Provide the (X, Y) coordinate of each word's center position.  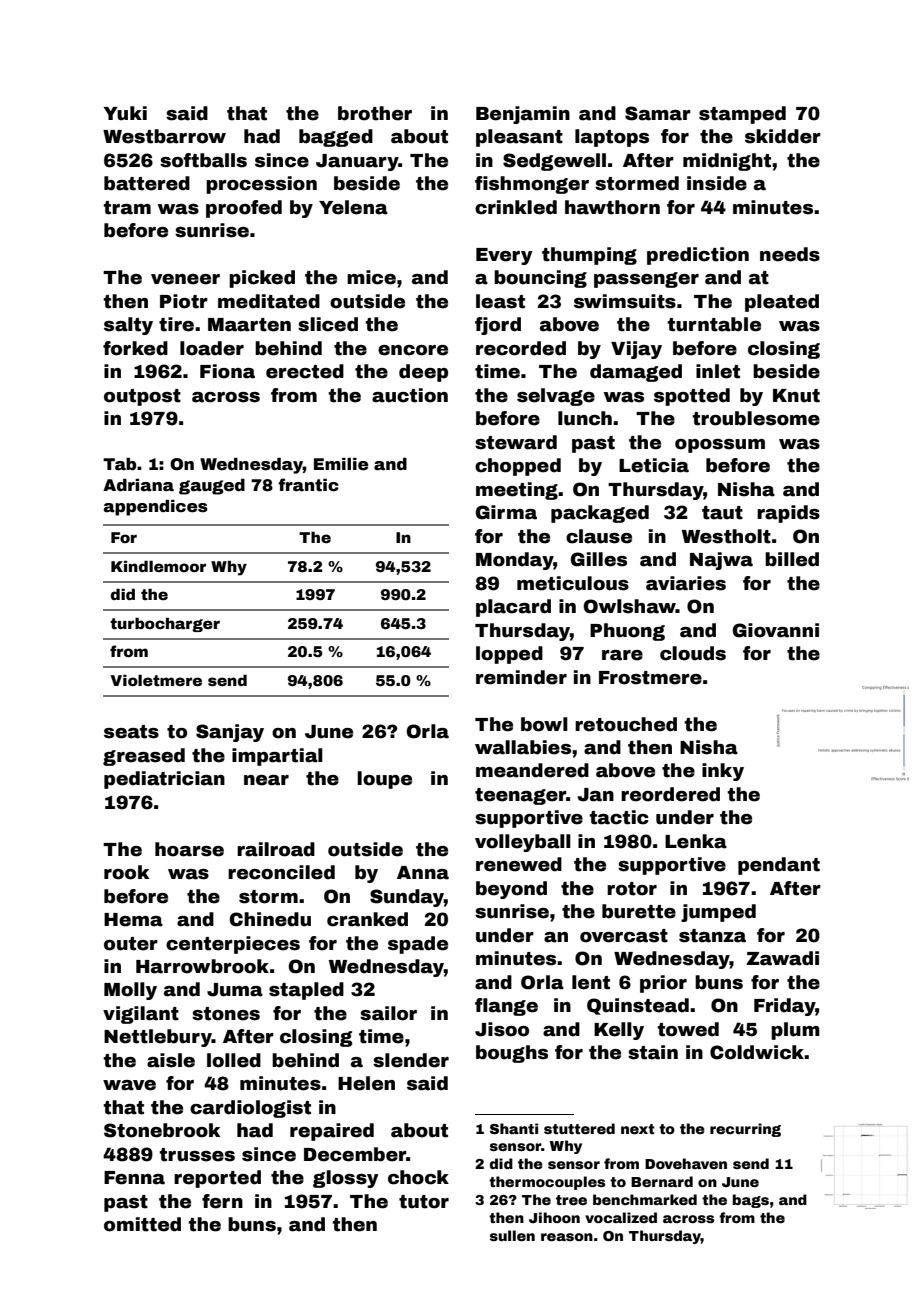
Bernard (662, 1181)
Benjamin (523, 115)
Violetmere (156, 680)
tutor (424, 1202)
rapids (788, 514)
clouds (693, 653)
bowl (544, 724)
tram (127, 208)
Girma (506, 512)
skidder (783, 136)
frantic (308, 485)
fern (222, 1201)
